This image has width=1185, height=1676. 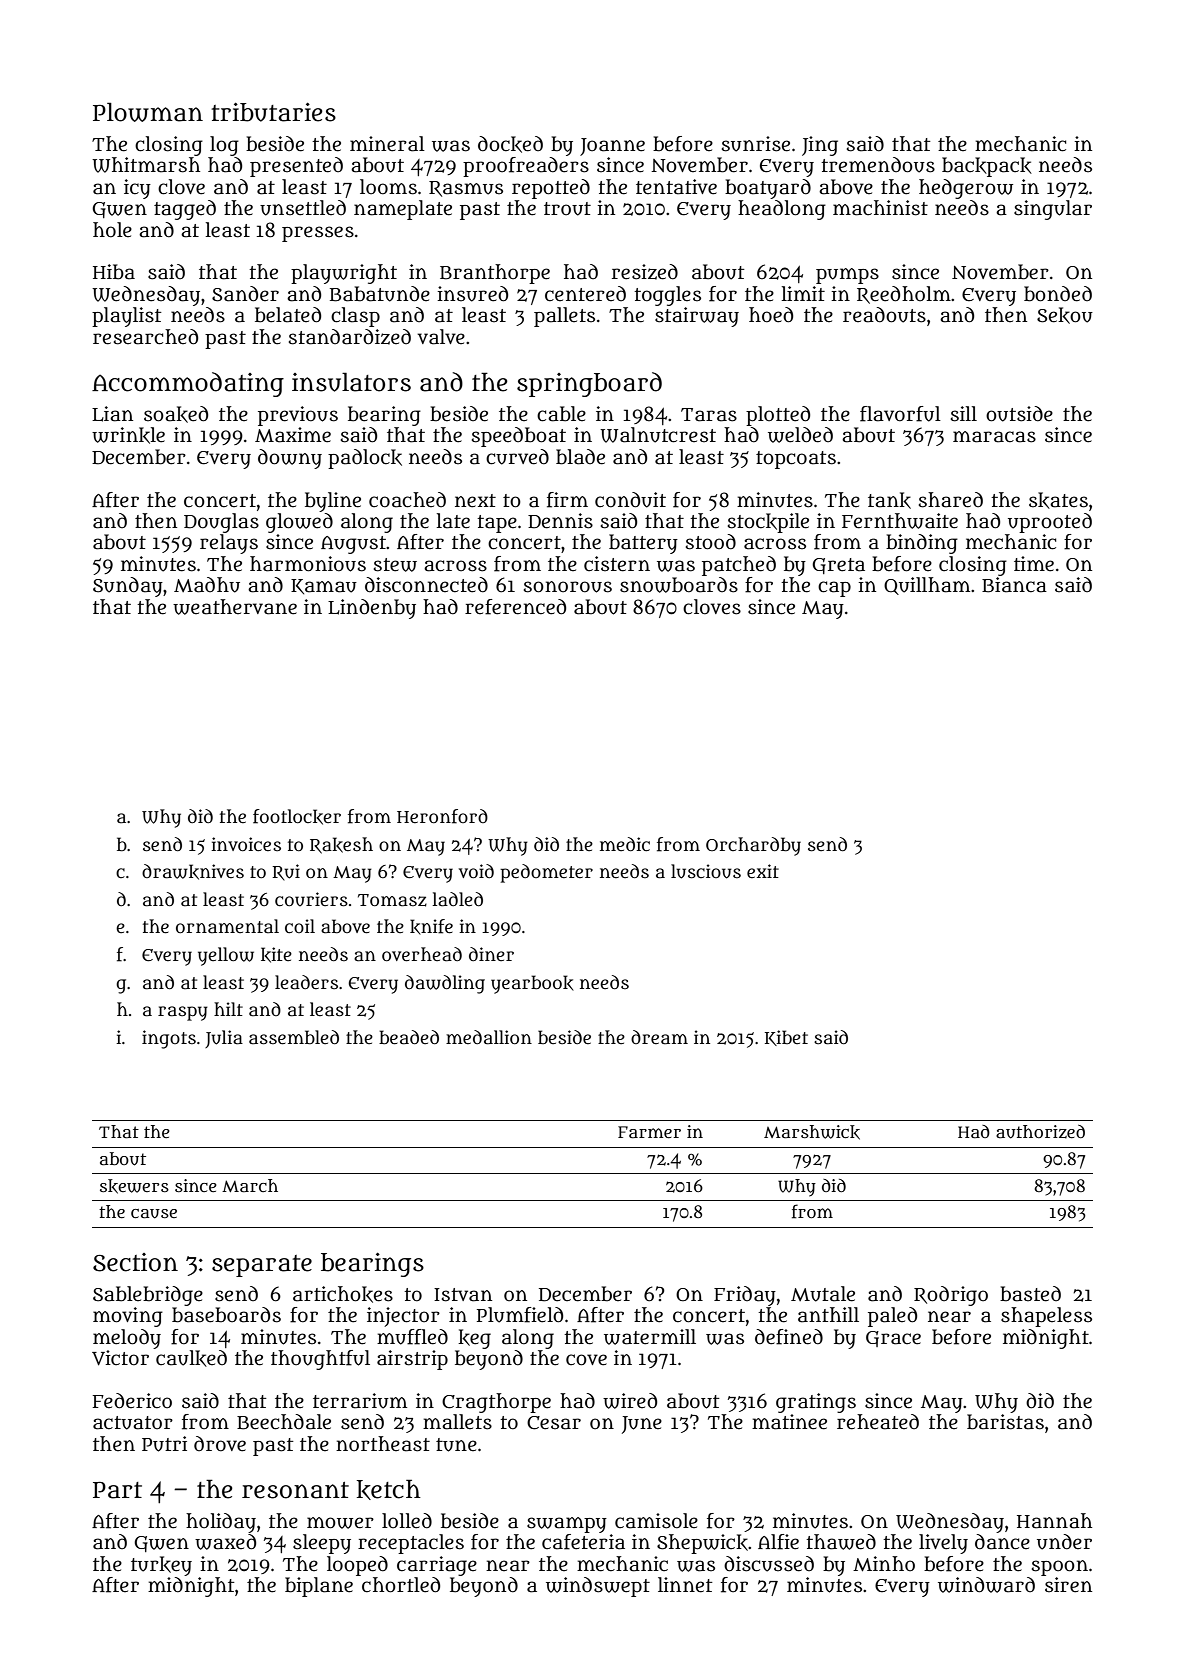 What do you see at coordinates (355, 317) in the image?
I see `clasp` at bounding box center [355, 317].
